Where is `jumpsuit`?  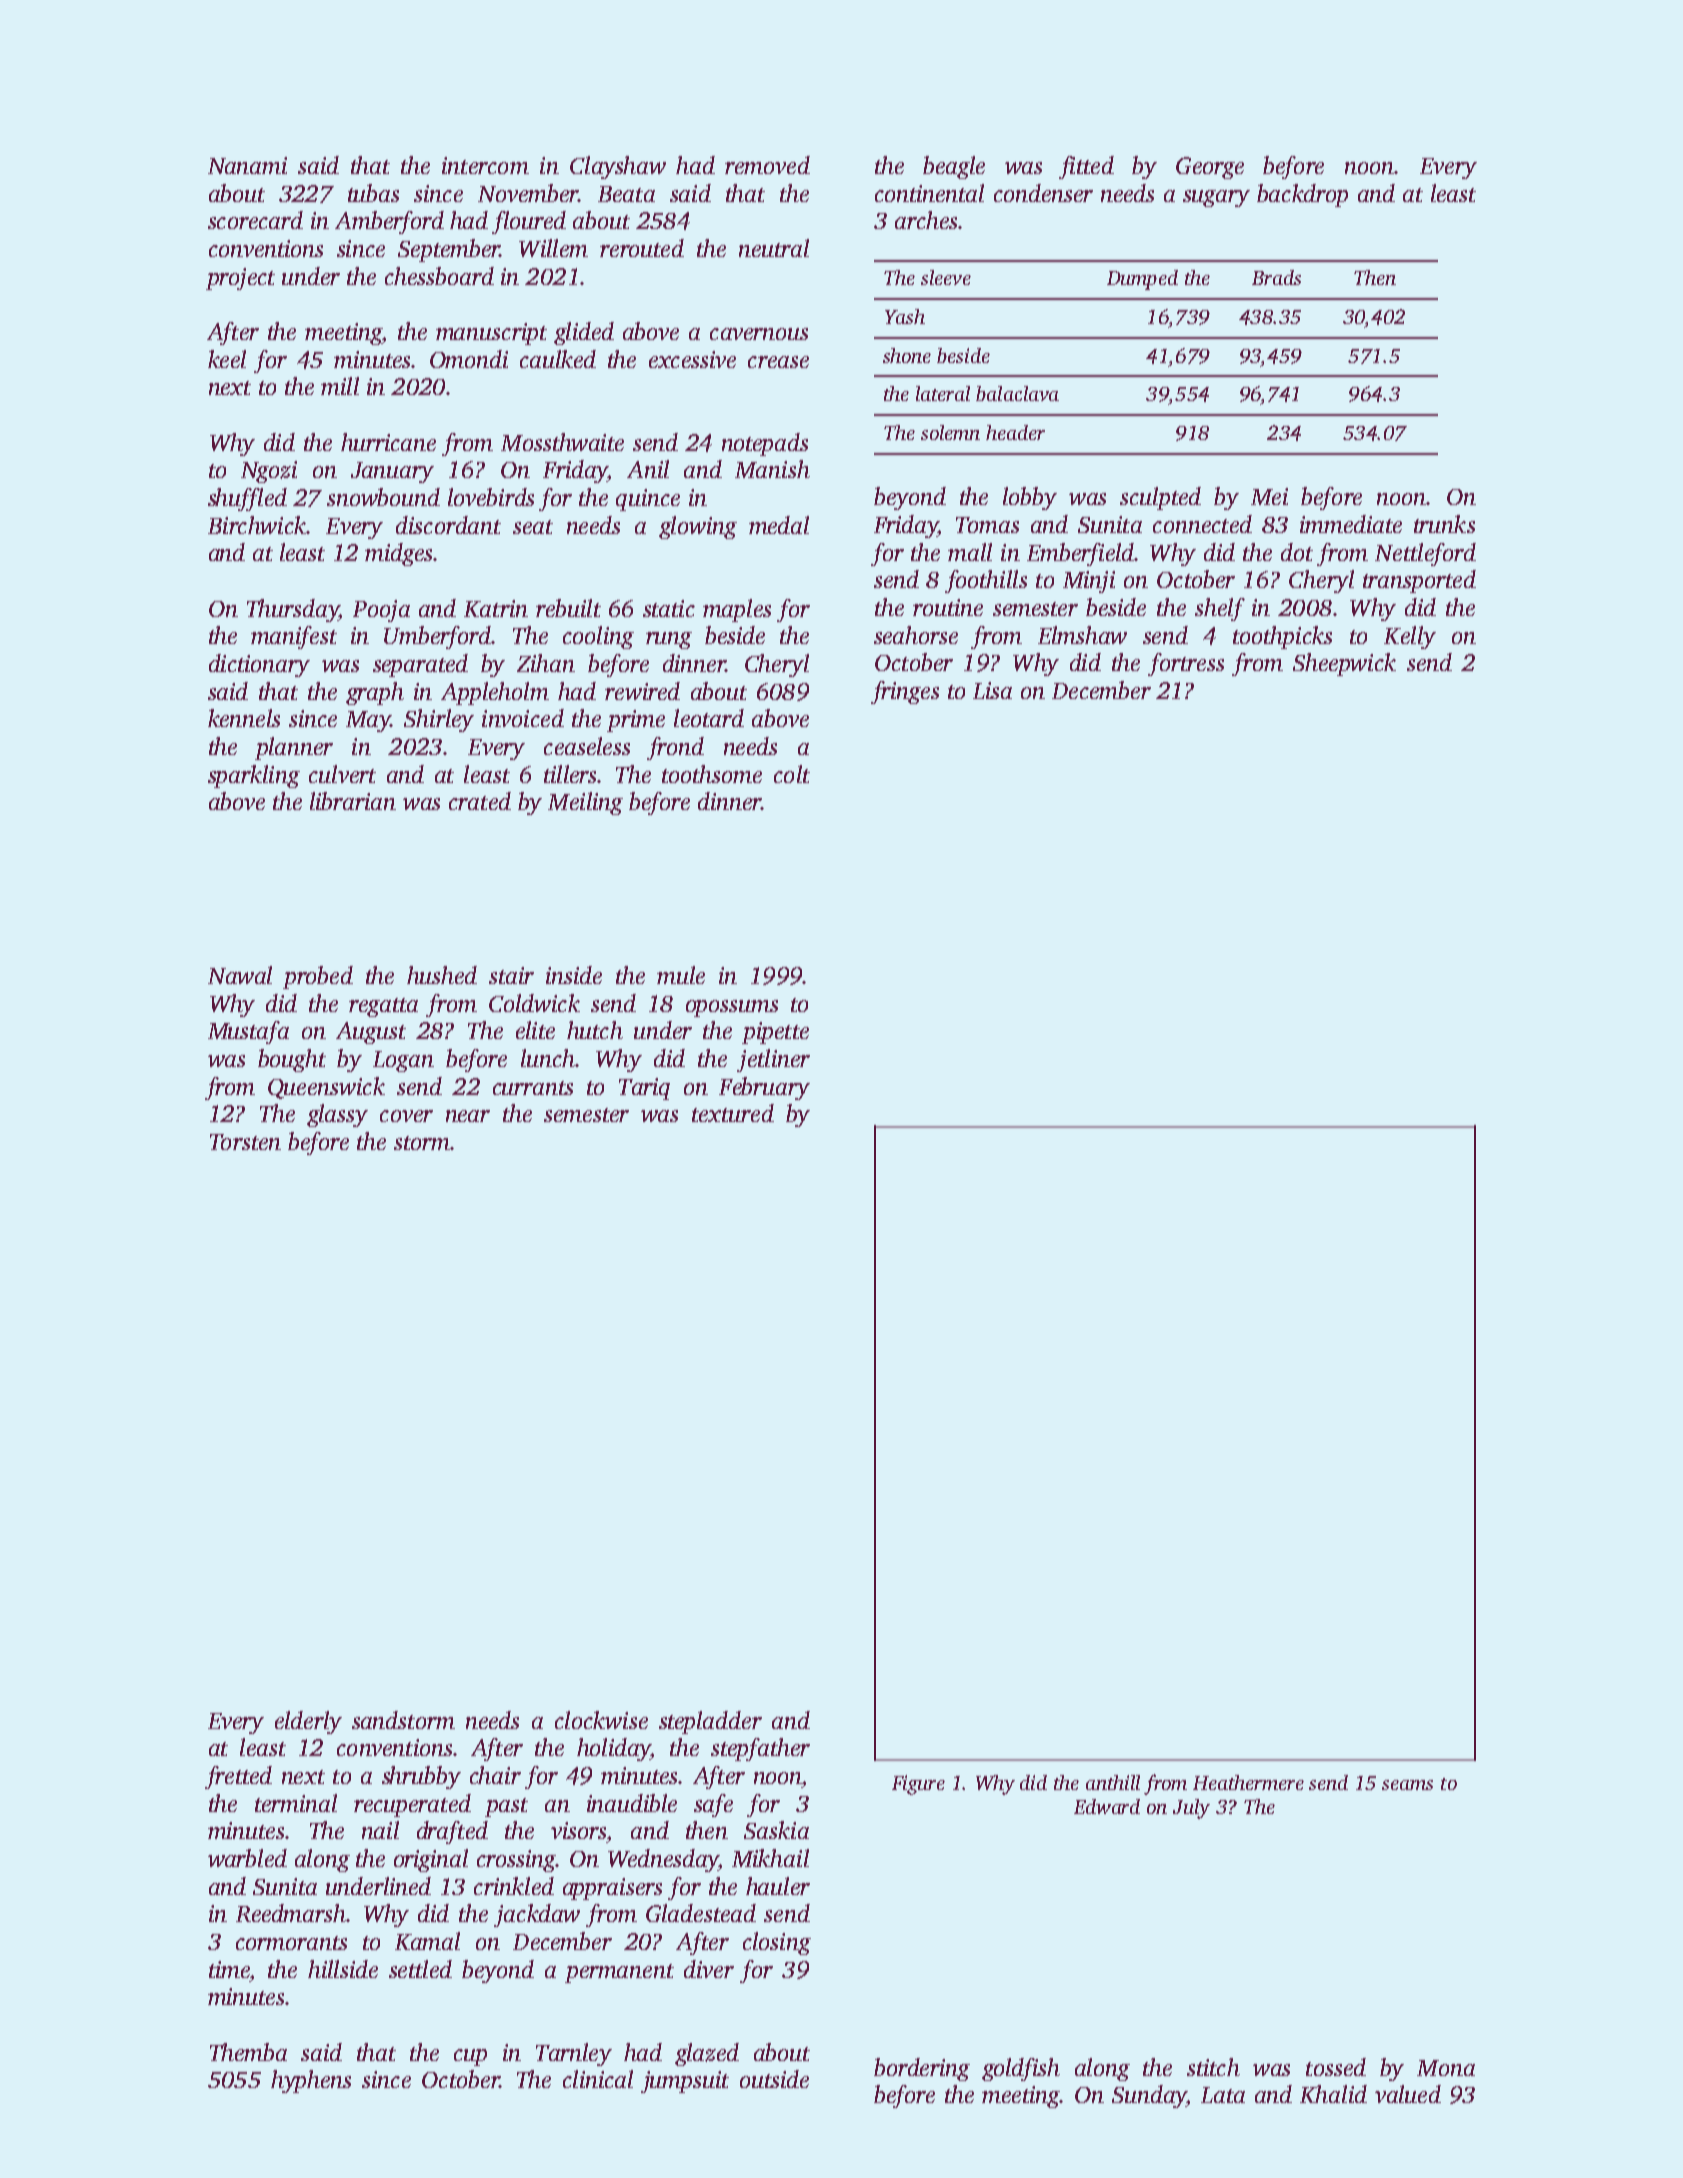 jumpsuit is located at coordinates (685, 2082).
